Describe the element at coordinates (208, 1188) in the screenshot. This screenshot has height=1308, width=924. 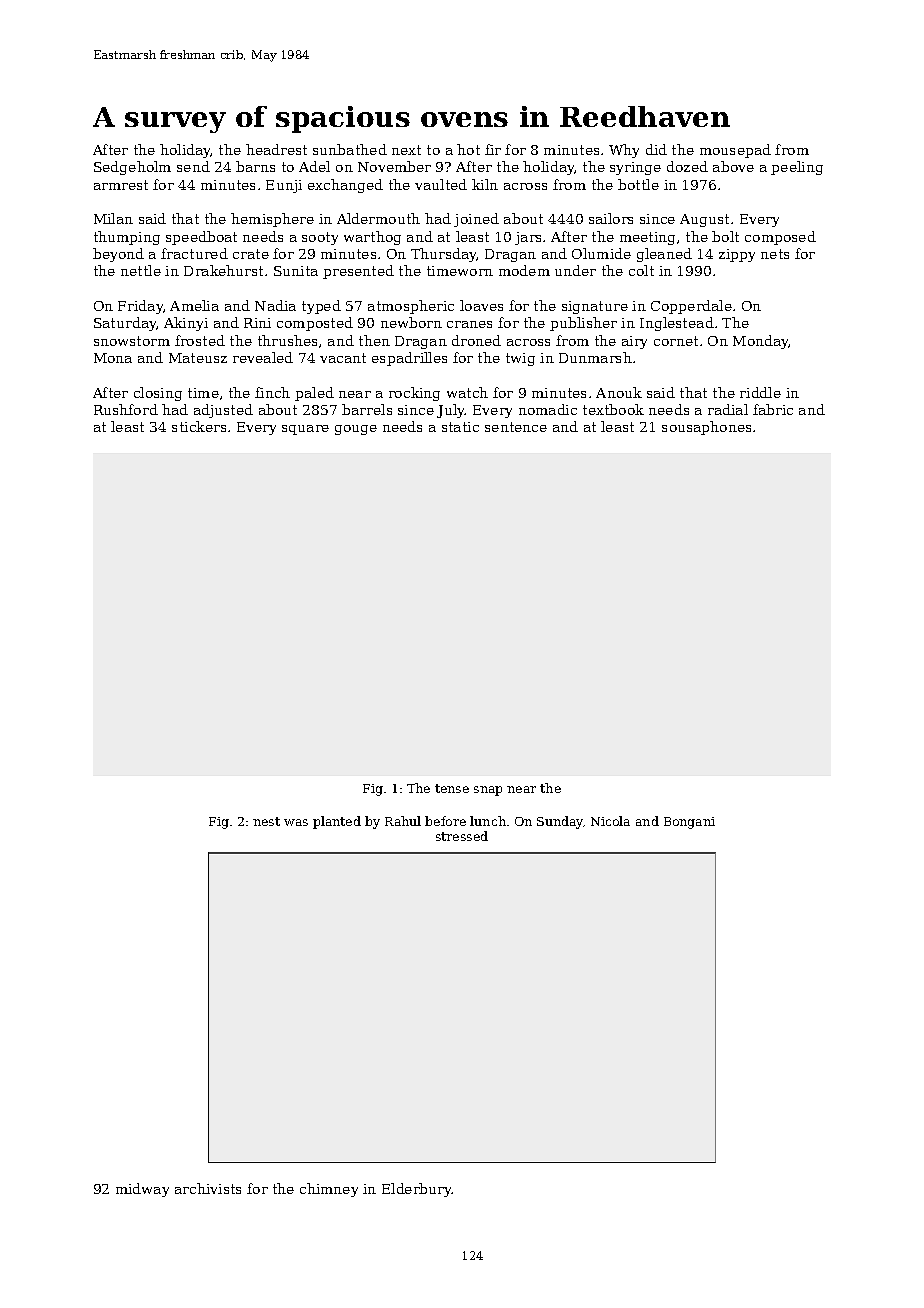
I see `archivists` at that location.
